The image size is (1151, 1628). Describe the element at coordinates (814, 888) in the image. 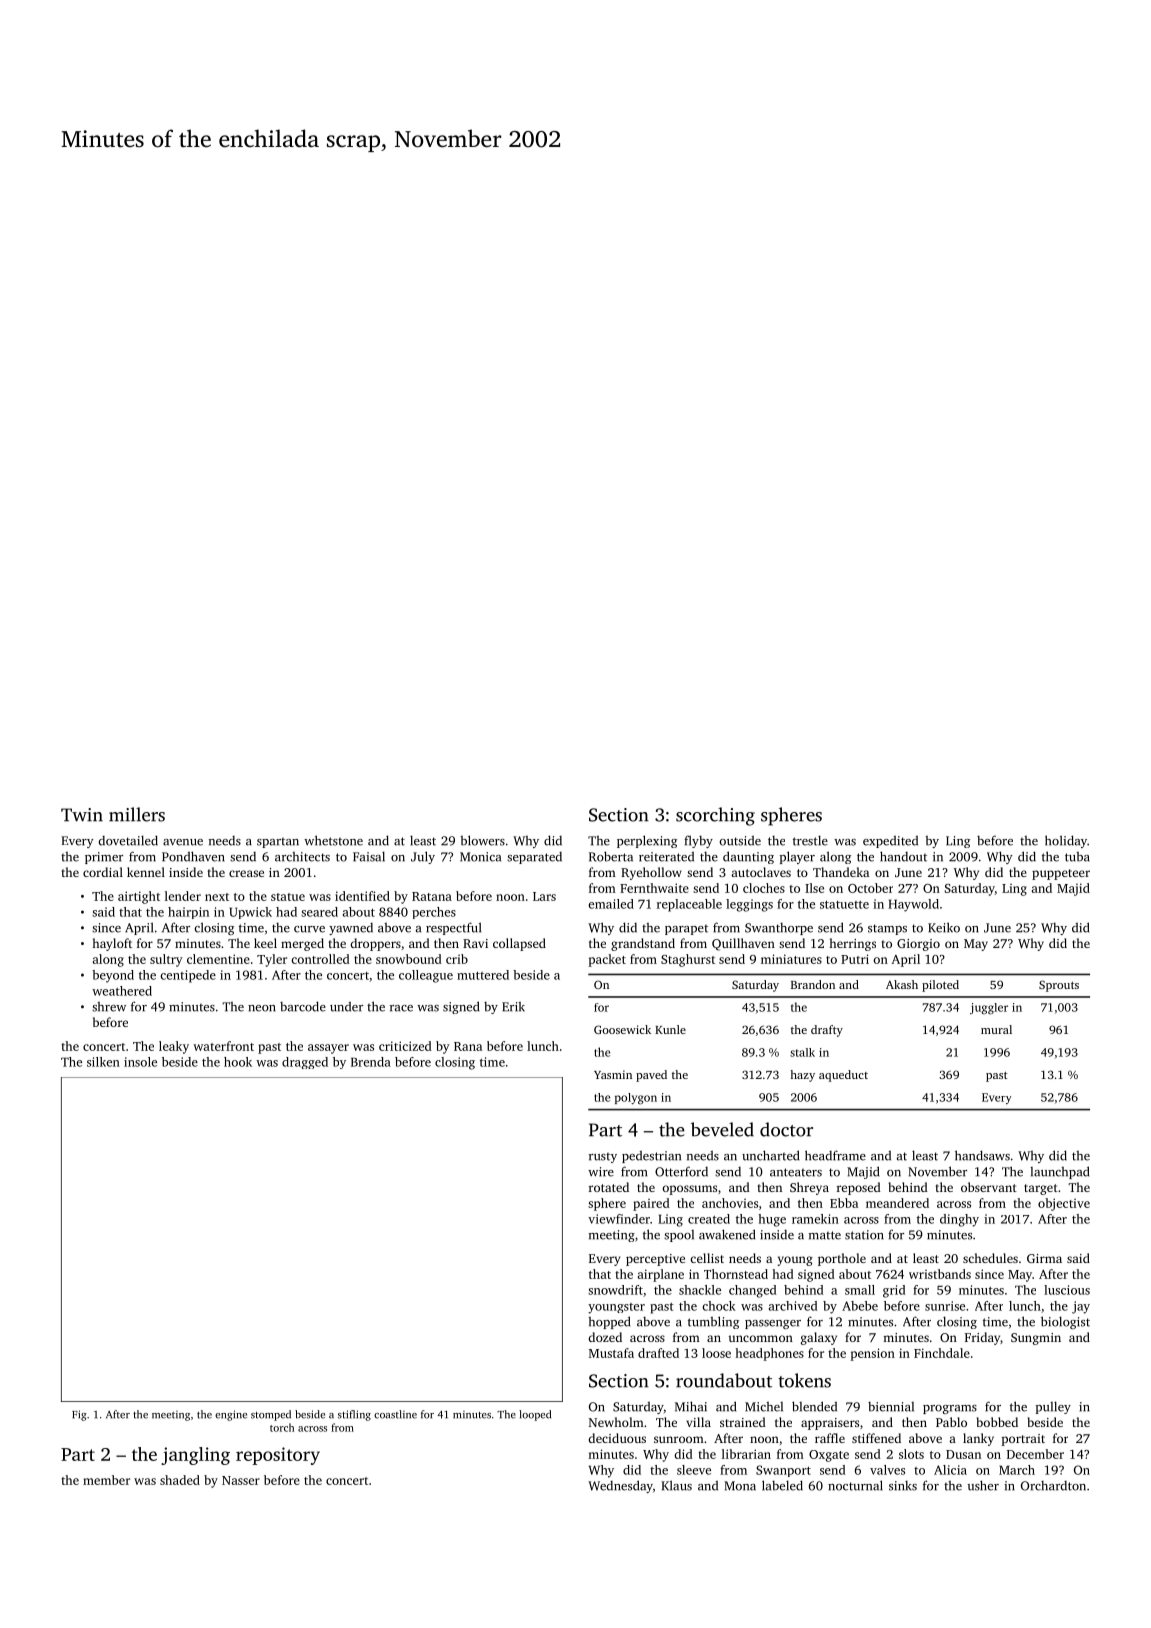

I see `Ilse` at that location.
